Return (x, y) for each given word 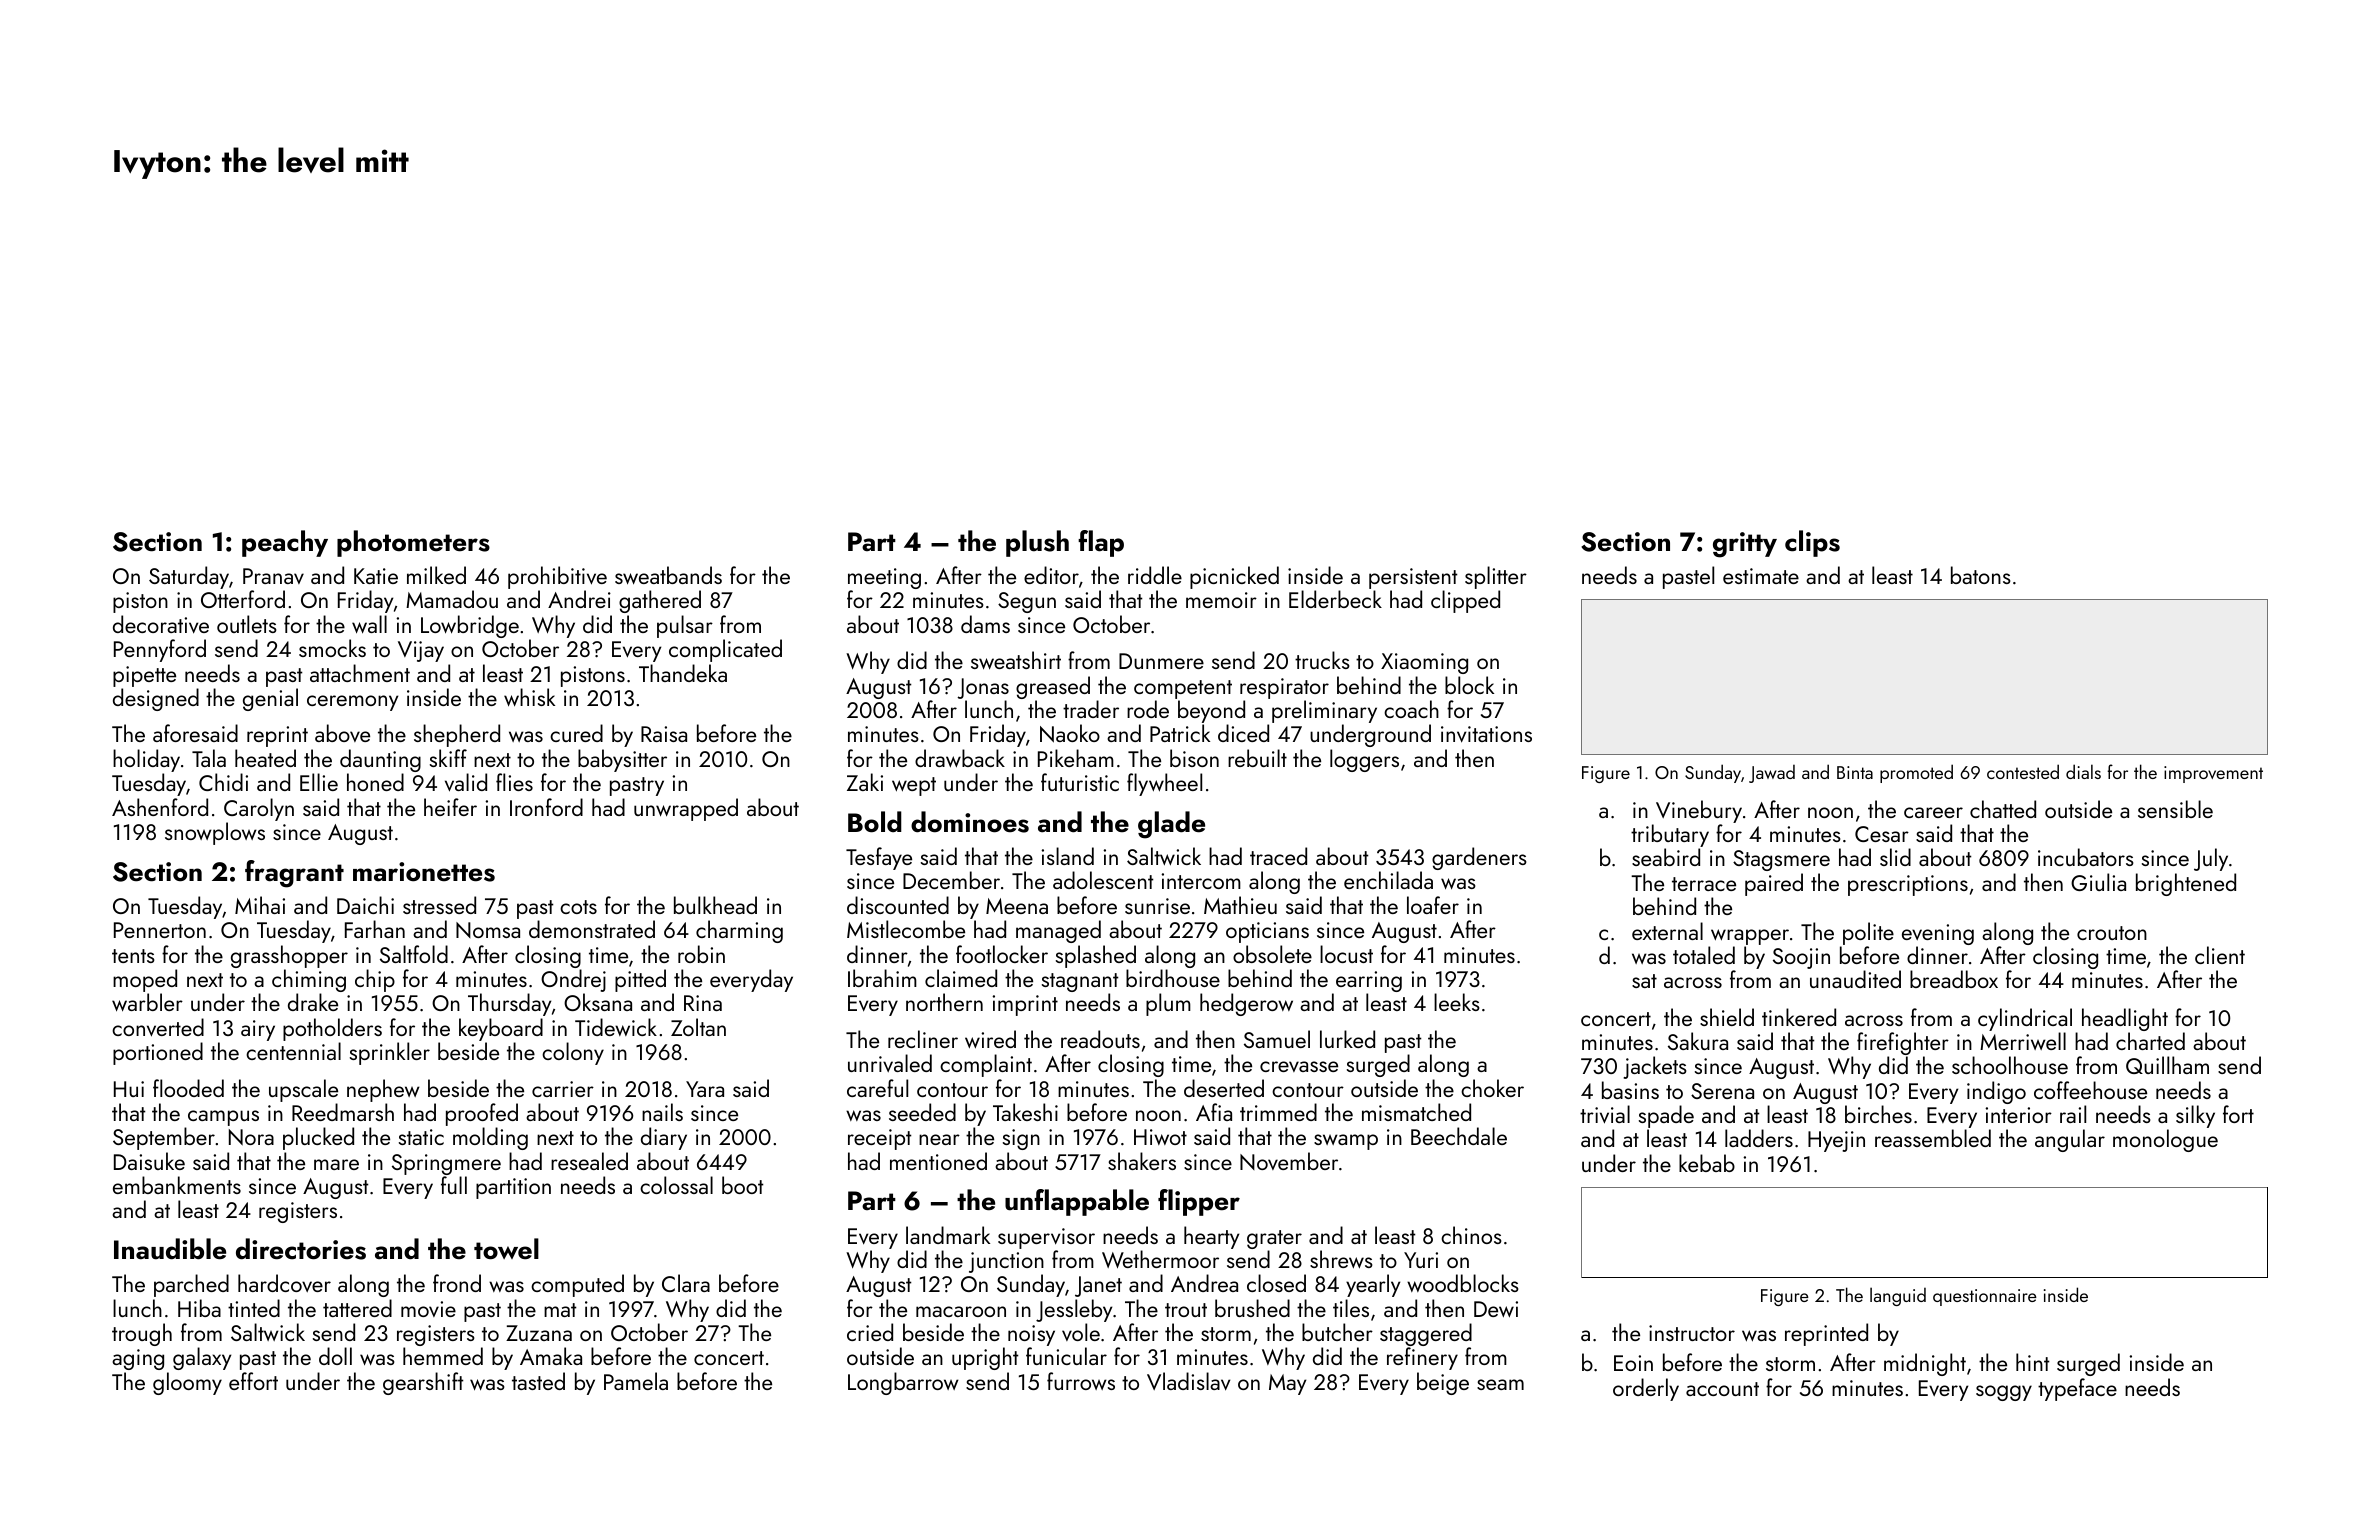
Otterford (243, 599)
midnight (1925, 1364)
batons (1981, 575)
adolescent (1103, 880)
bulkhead (715, 905)
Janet (1098, 1286)
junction (1006, 1262)
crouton (2112, 933)
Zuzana (539, 1333)
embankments (177, 1185)
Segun (1027, 602)
